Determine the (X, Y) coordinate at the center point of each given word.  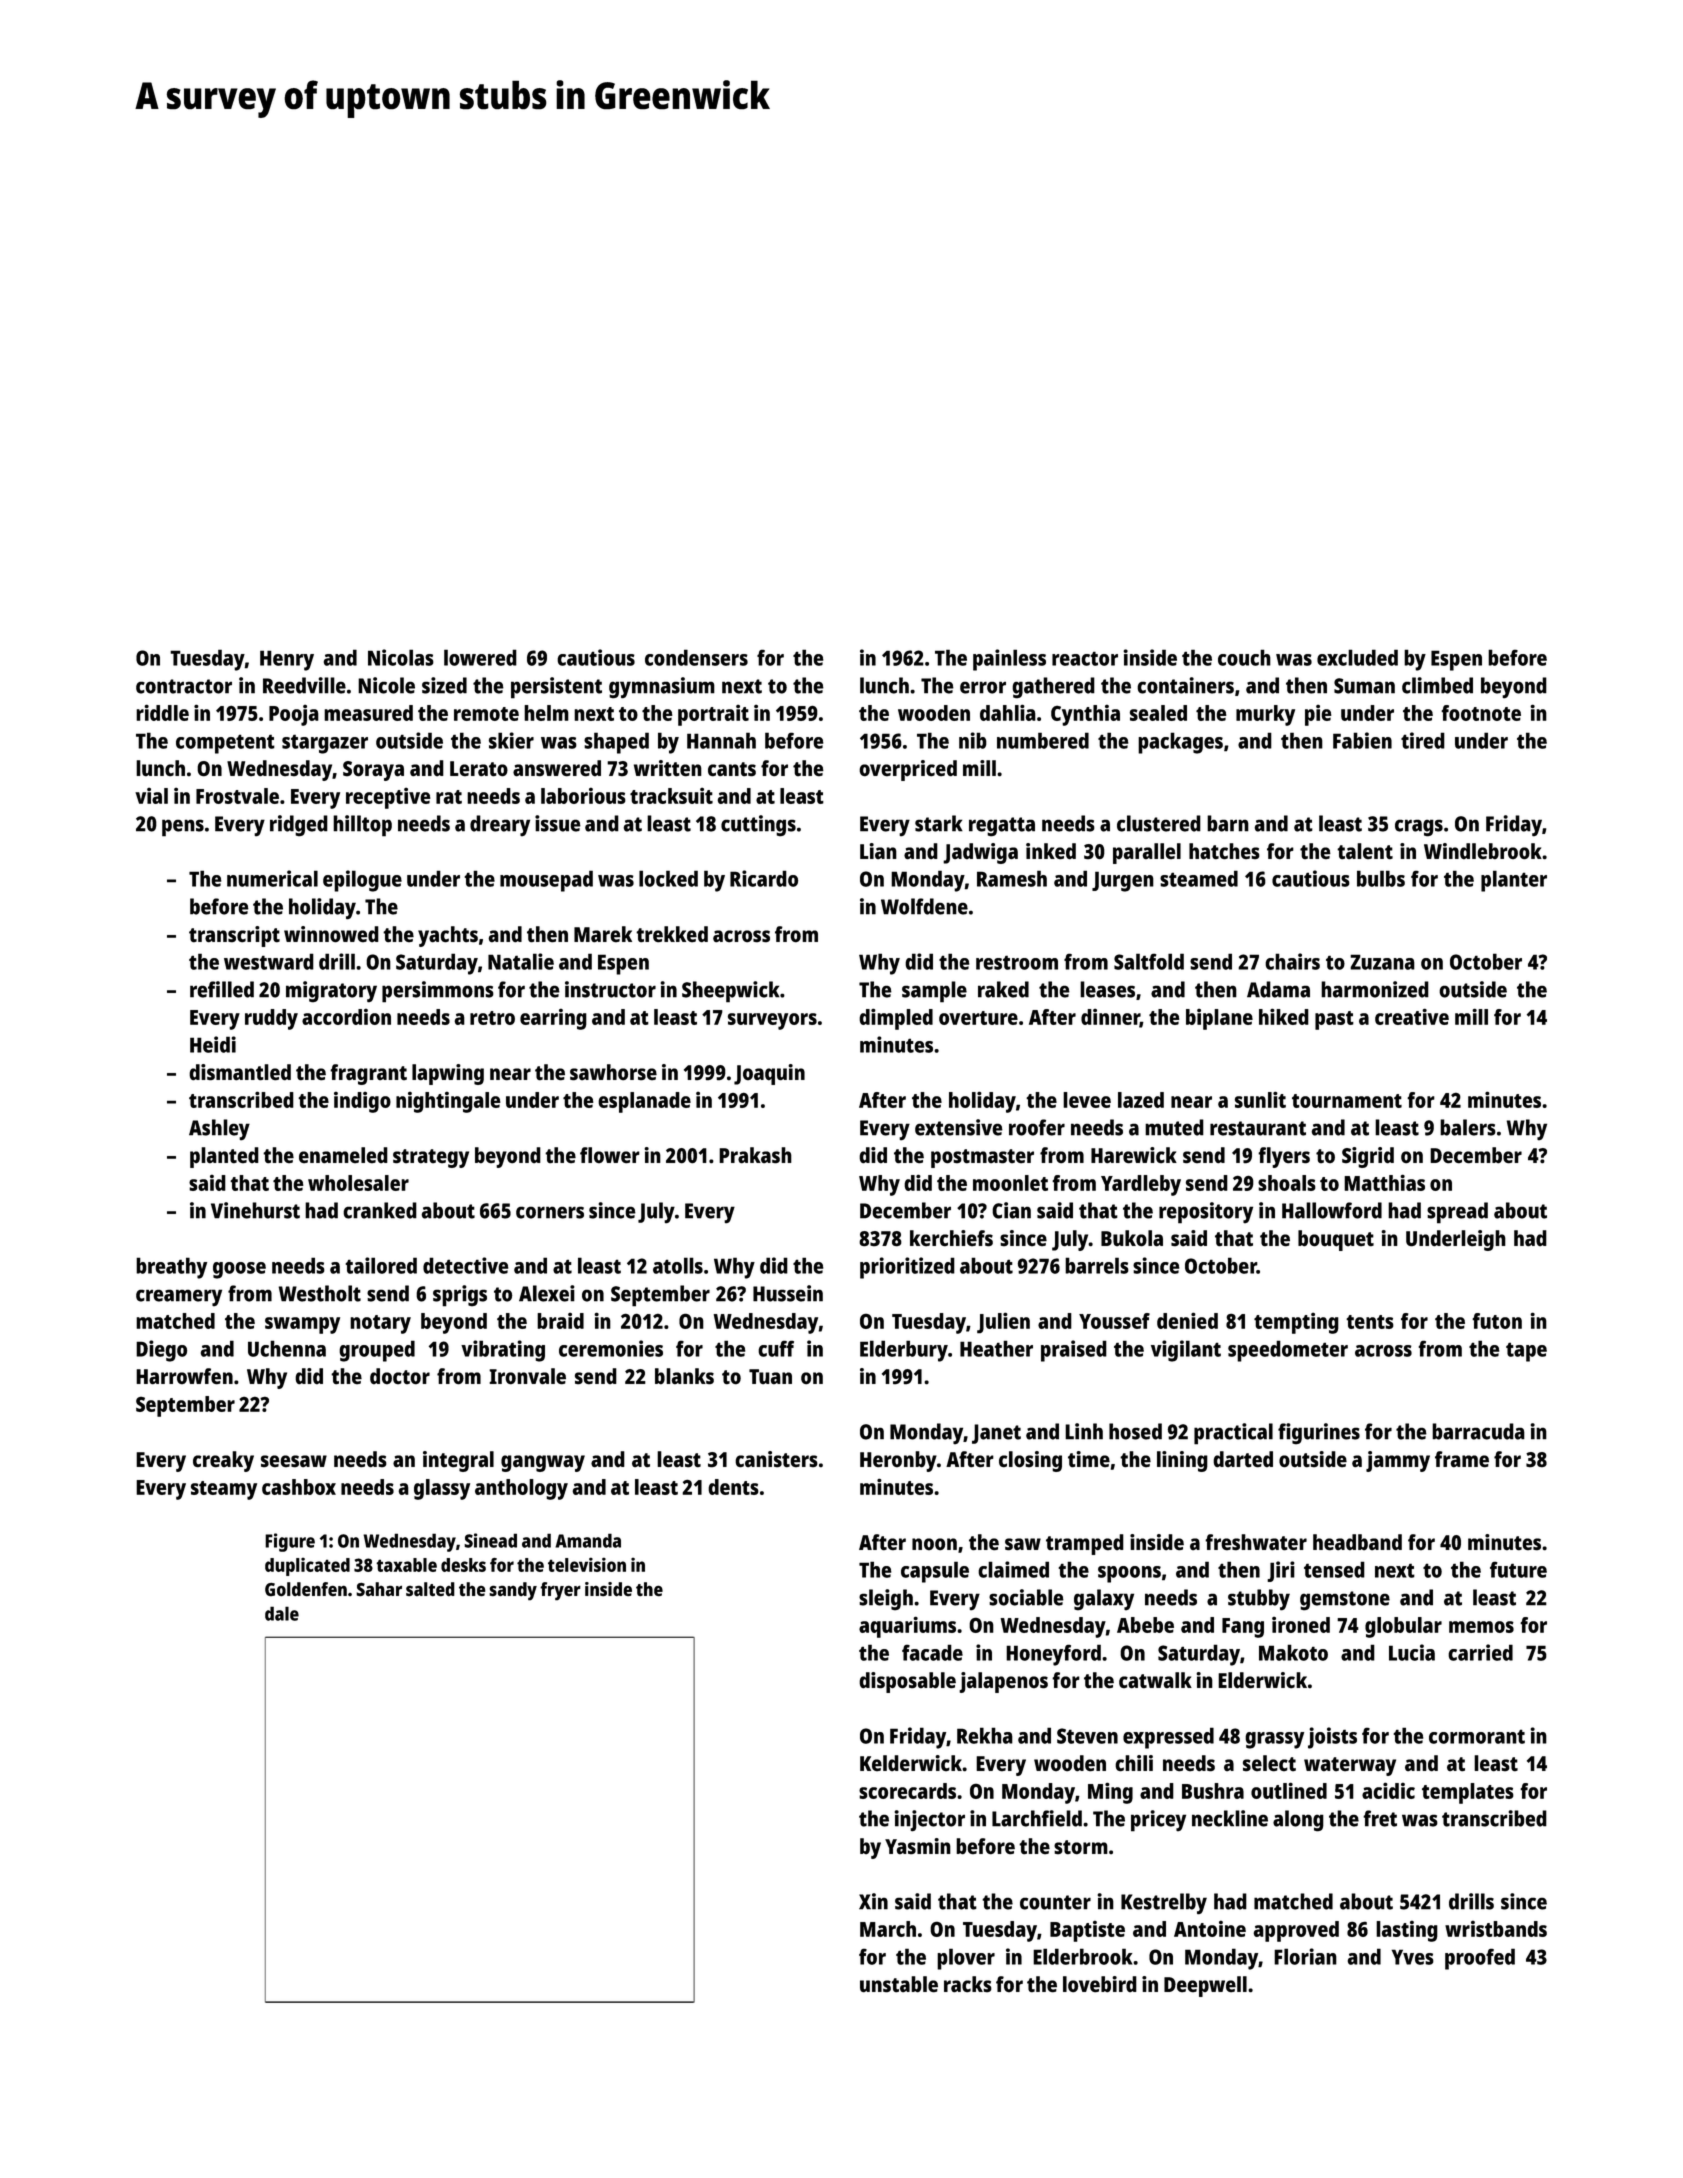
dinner (1110, 1018)
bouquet (1336, 1240)
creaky (223, 1461)
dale (282, 1613)
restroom (1017, 962)
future (1518, 1569)
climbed (1437, 685)
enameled (343, 1155)
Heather (996, 1348)
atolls (678, 1265)
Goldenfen (306, 1589)
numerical (272, 878)
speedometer (1288, 1351)
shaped (616, 743)
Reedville (304, 685)
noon (934, 1544)
